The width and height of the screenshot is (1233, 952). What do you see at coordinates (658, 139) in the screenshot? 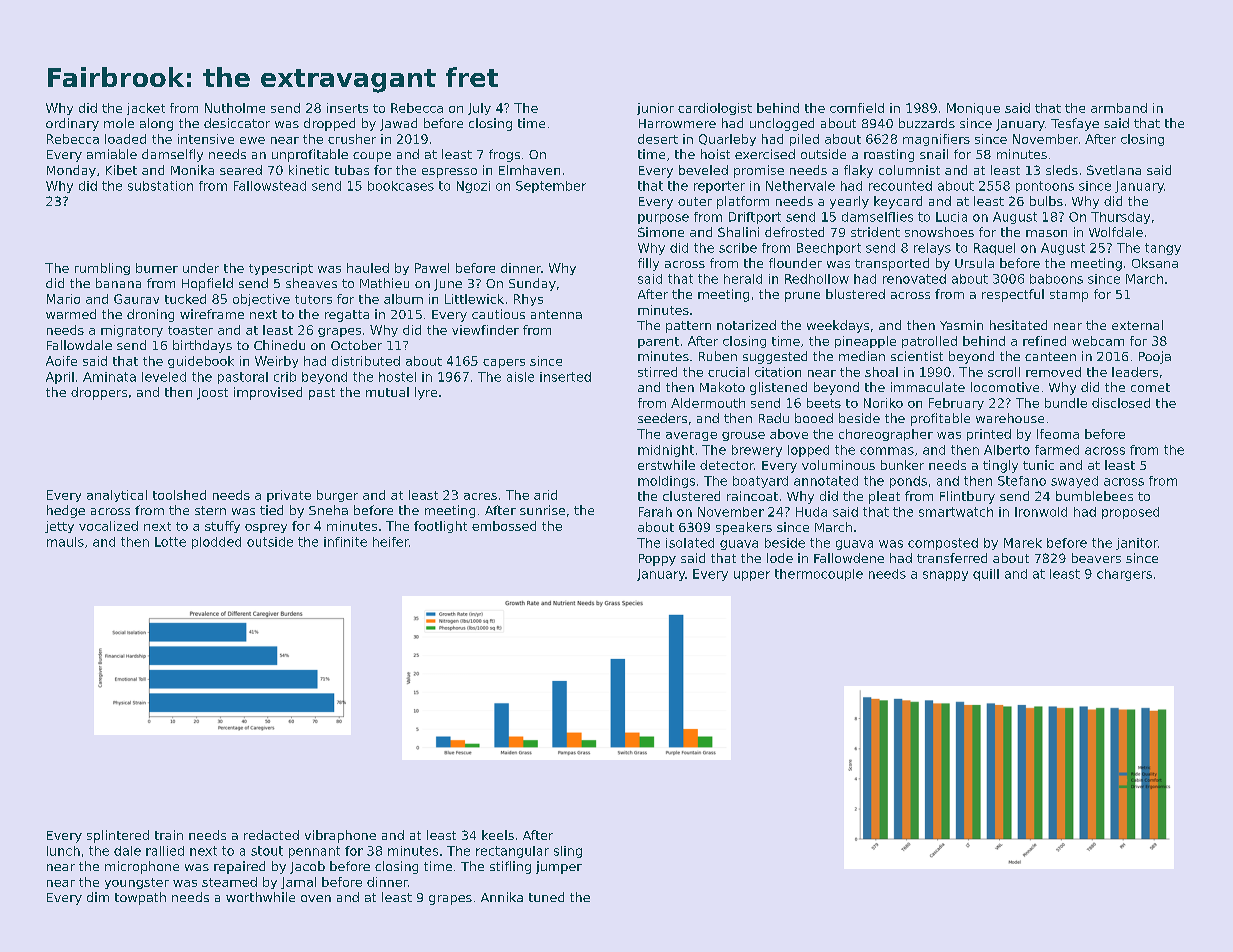
I see `desert` at bounding box center [658, 139].
